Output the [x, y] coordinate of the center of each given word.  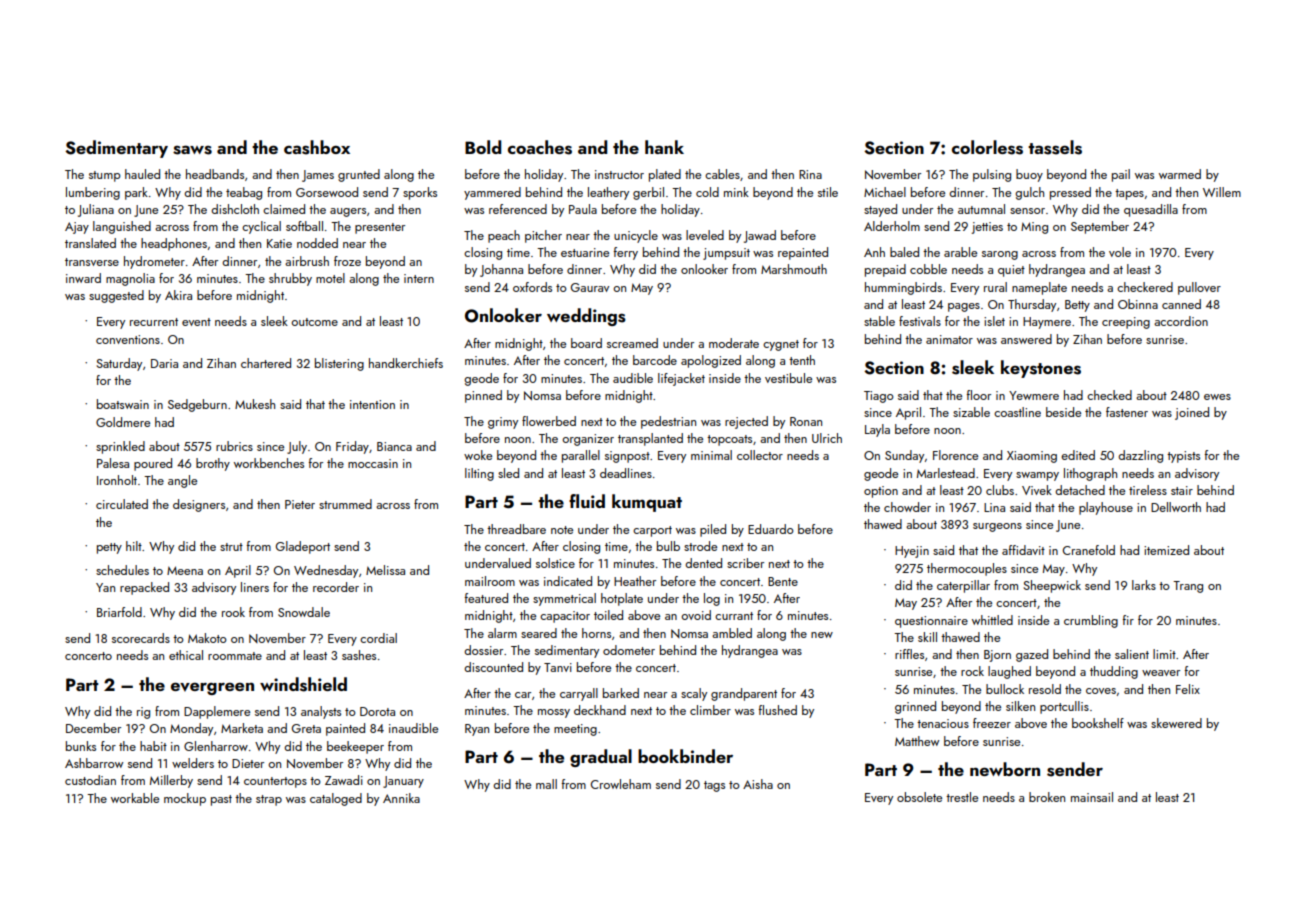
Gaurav [590, 287]
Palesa [113, 463]
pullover [1199, 288]
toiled [608, 615]
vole [1120, 252]
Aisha [758, 784]
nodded [317, 243]
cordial [378, 638]
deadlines [626, 473]
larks [1144, 585]
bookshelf [1098, 723]
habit [153, 746]
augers [348, 212]
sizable [971, 412]
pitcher [543, 236]
